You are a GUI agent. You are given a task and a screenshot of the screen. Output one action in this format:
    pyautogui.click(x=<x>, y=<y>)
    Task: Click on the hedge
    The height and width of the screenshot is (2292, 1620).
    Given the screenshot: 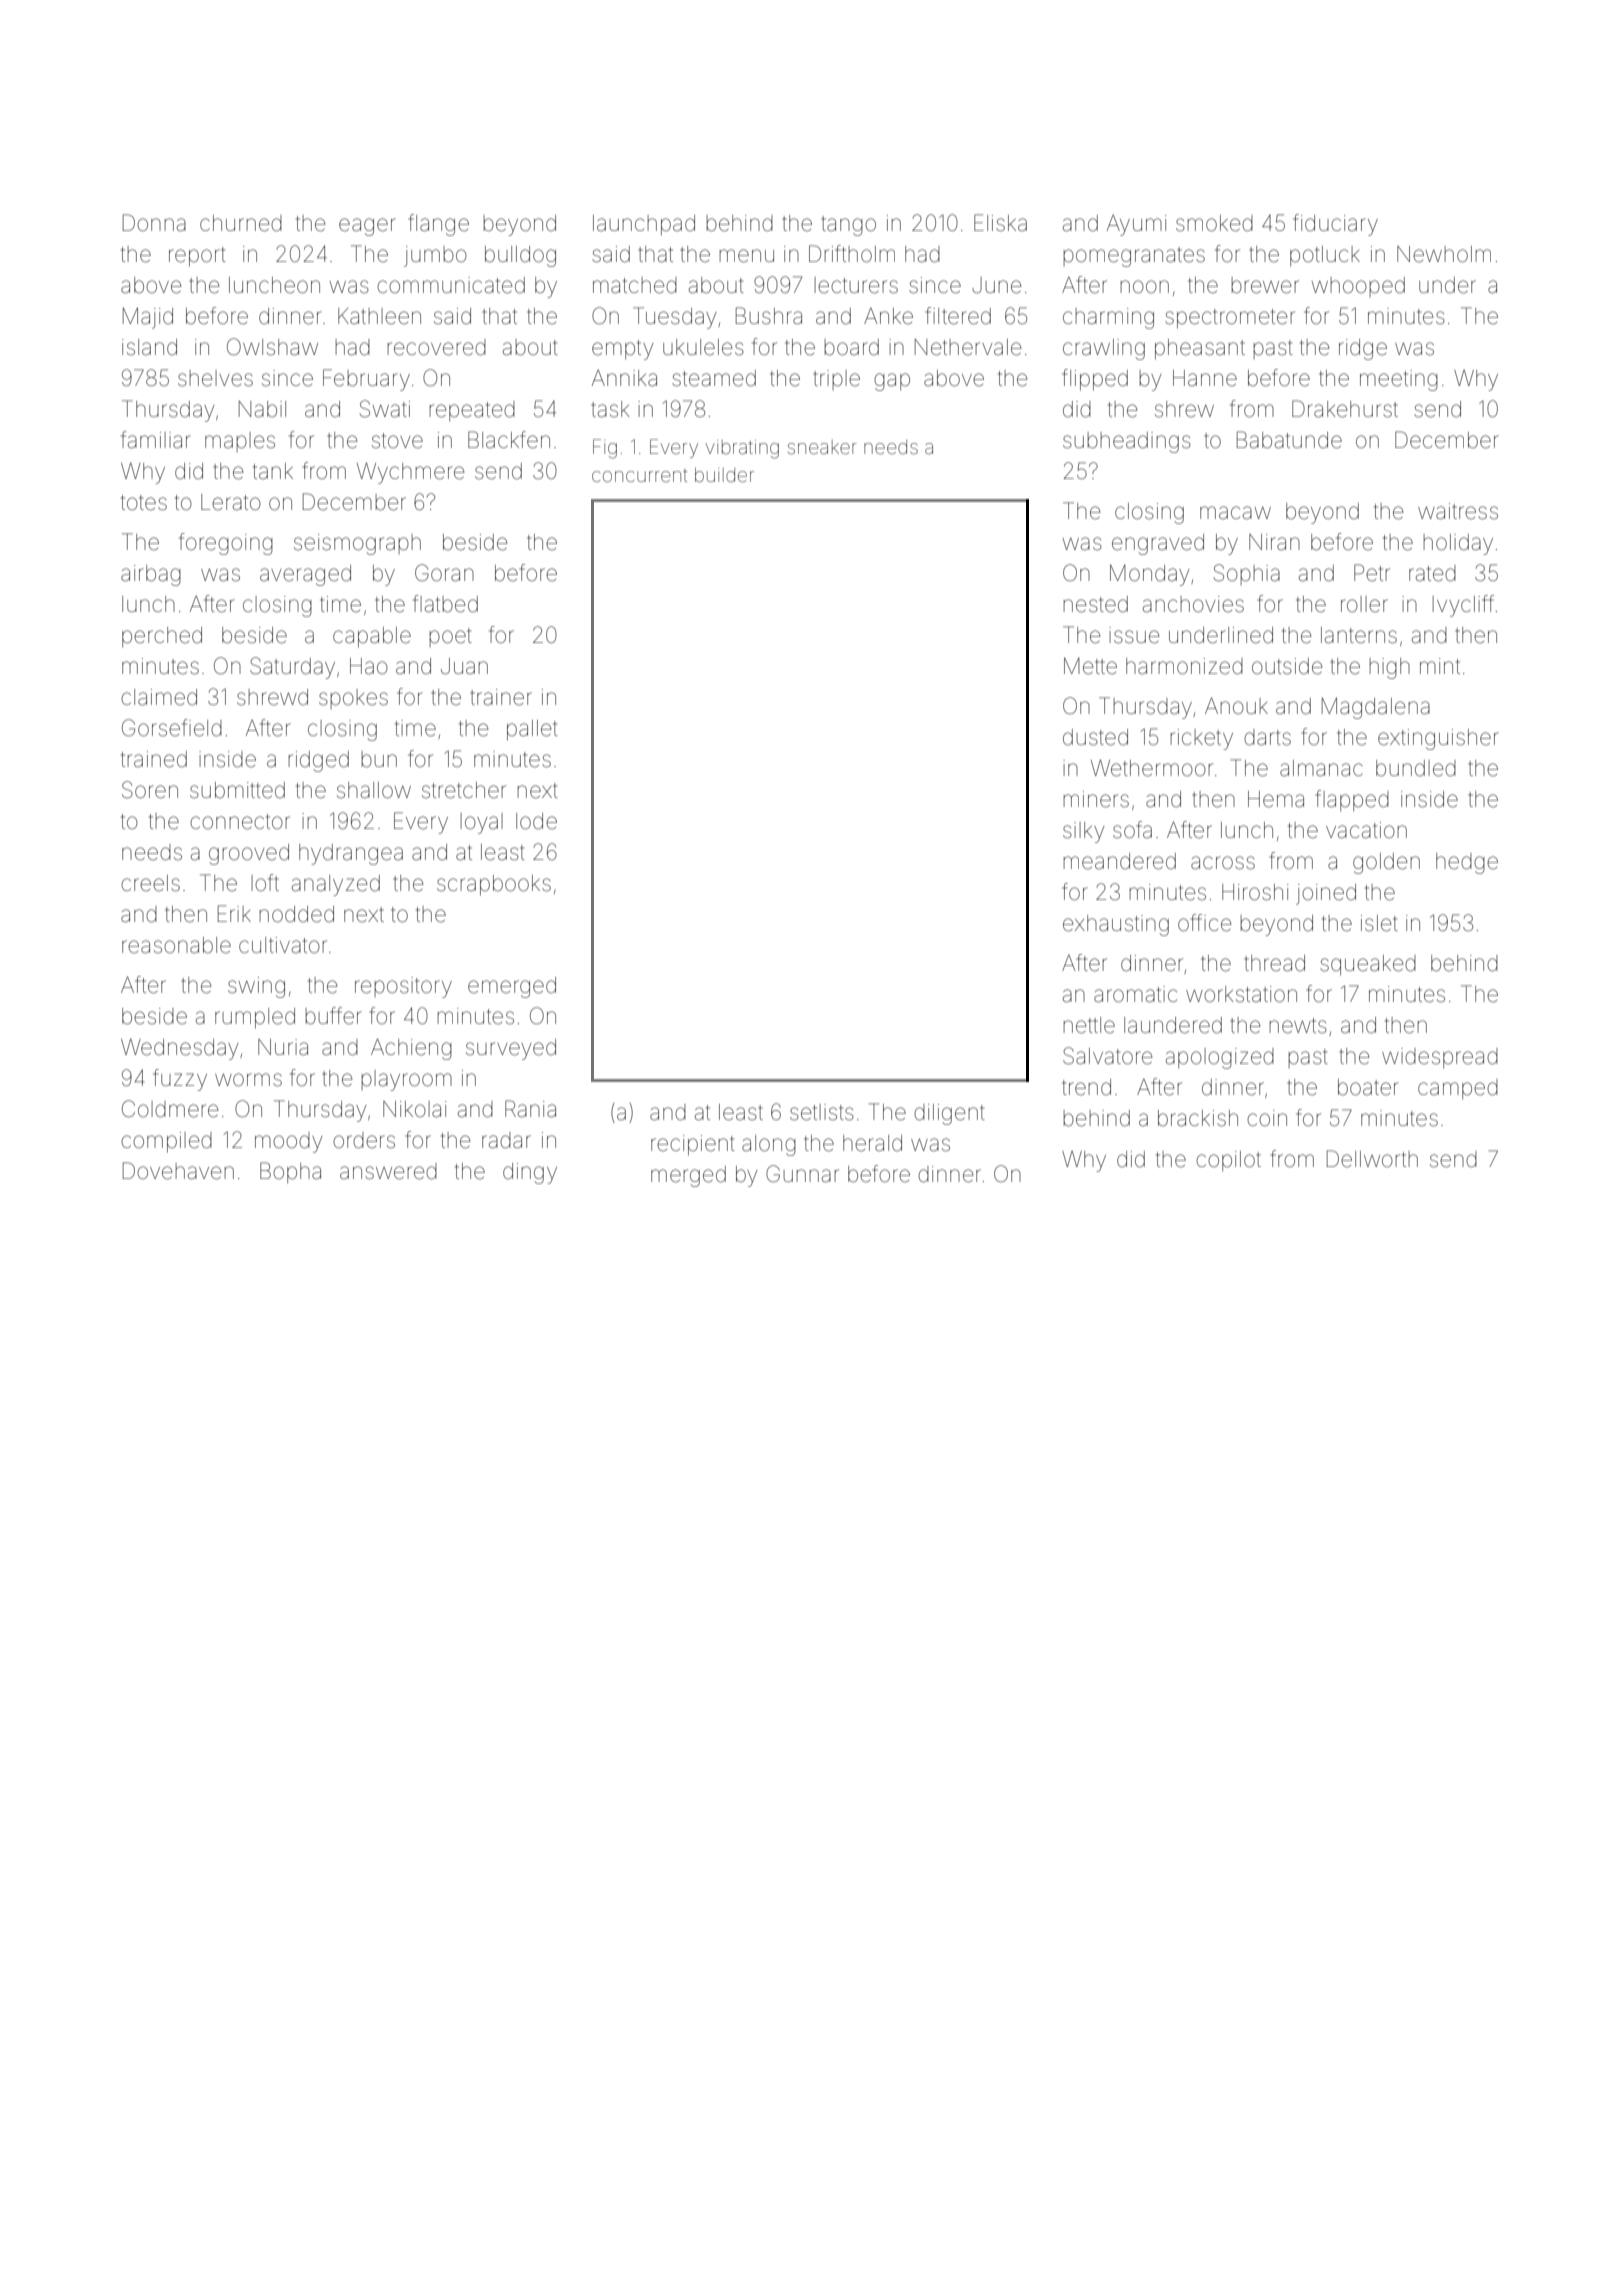 What is the action you would take?
    pyautogui.click(x=1467, y=863)
